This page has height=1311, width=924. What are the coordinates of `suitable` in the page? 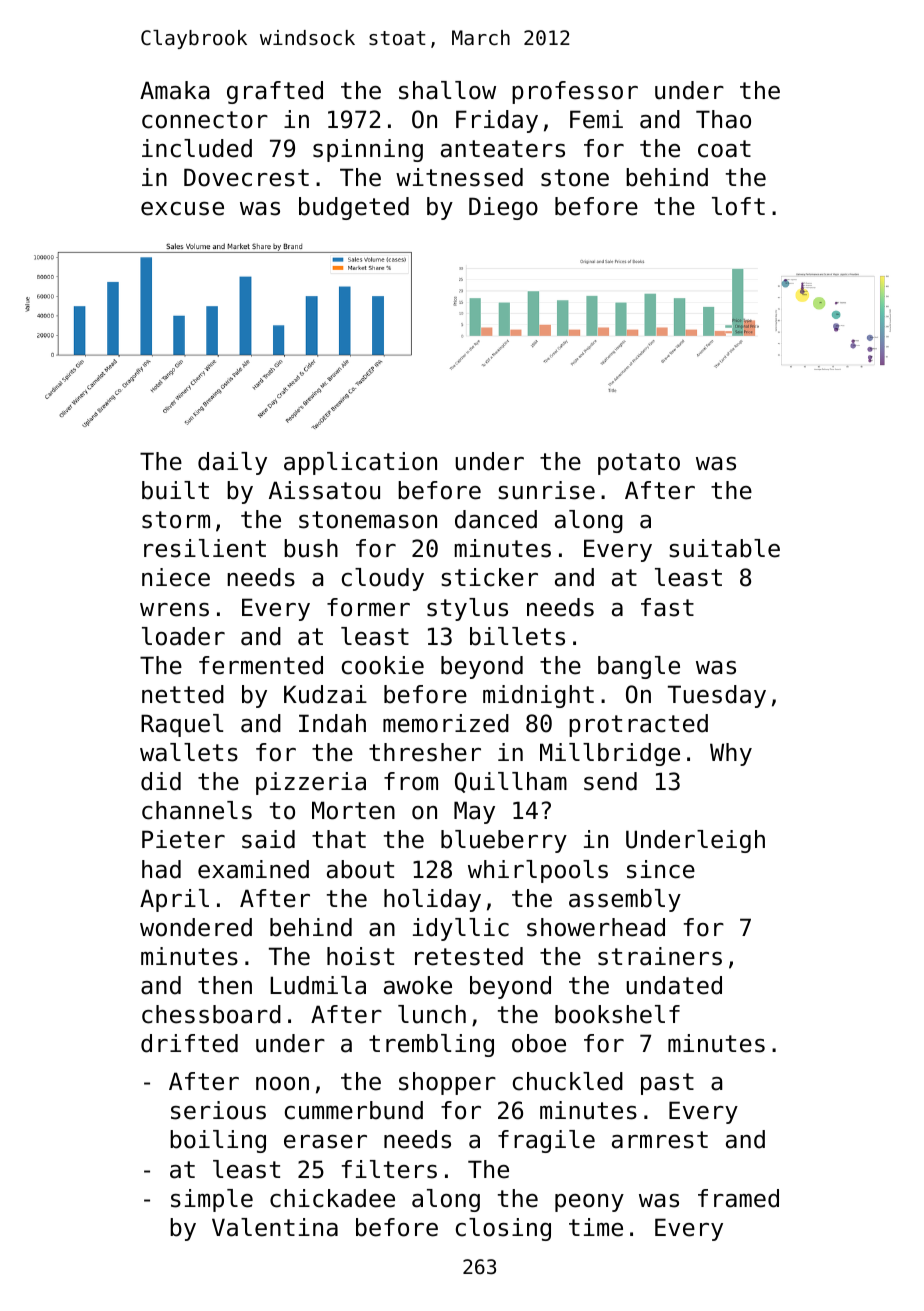 It's located at (724, 548).
